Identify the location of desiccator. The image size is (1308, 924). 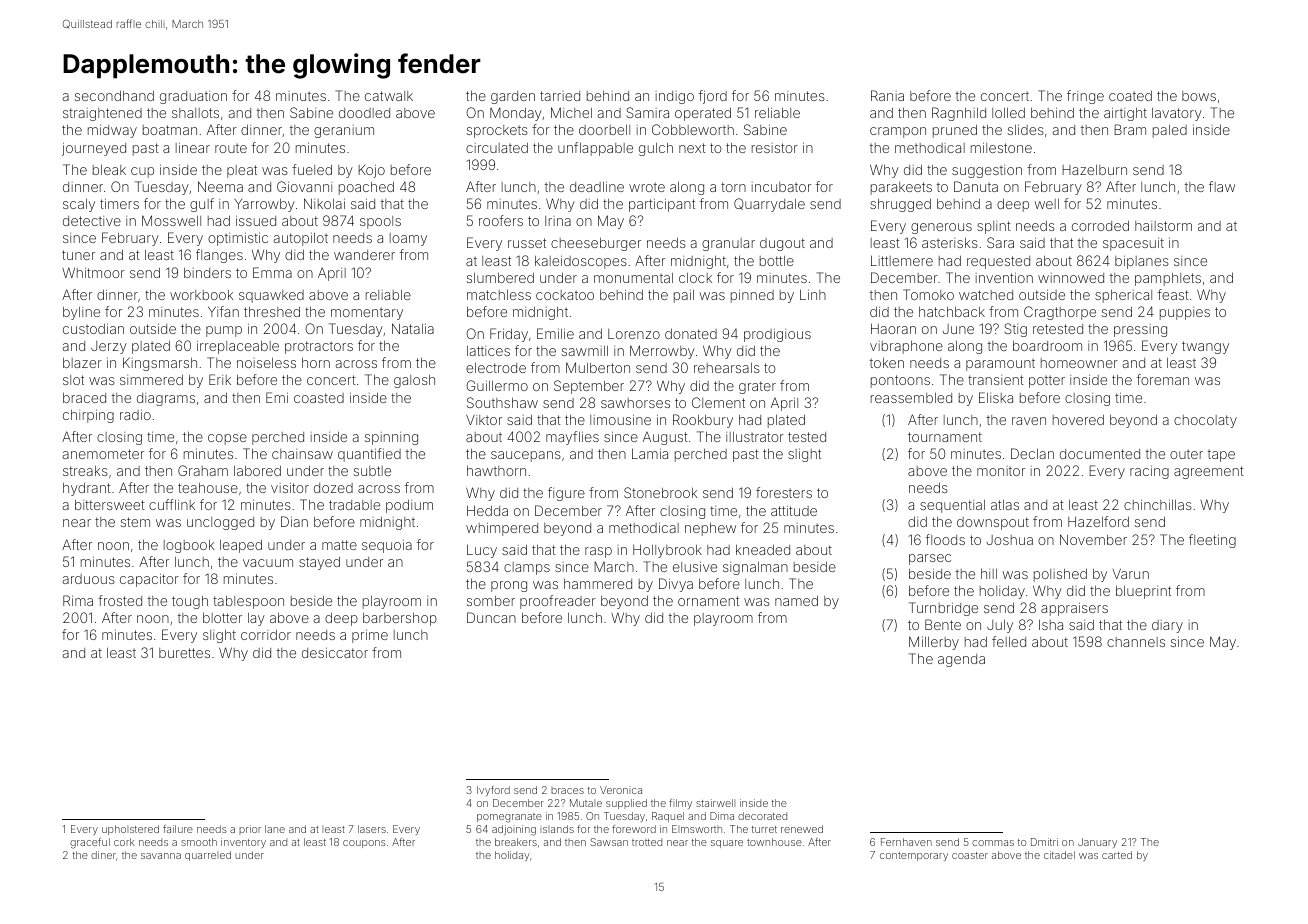
(335, 652).
